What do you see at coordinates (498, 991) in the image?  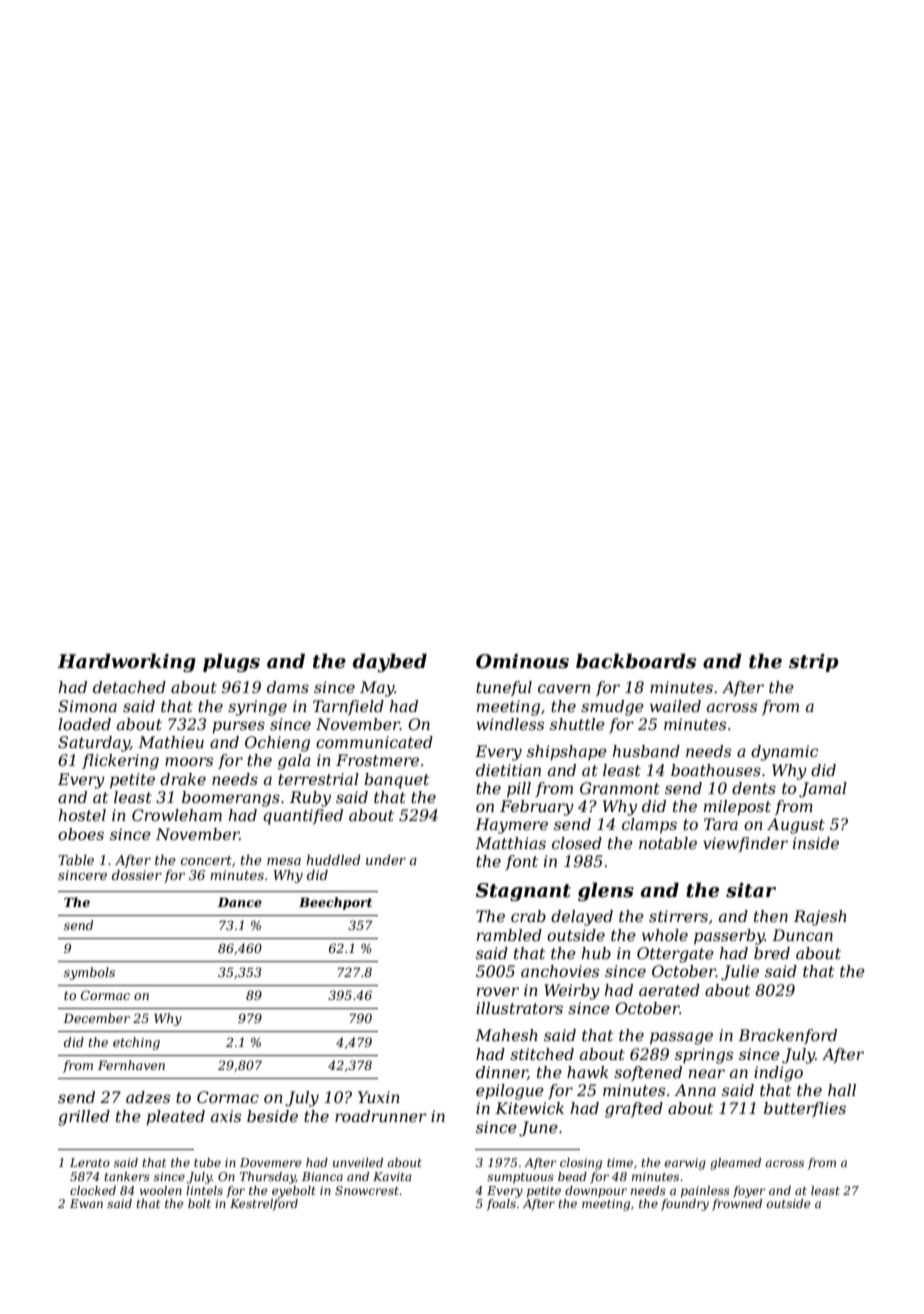 I see `rover` at bounding box center [498, 991].
